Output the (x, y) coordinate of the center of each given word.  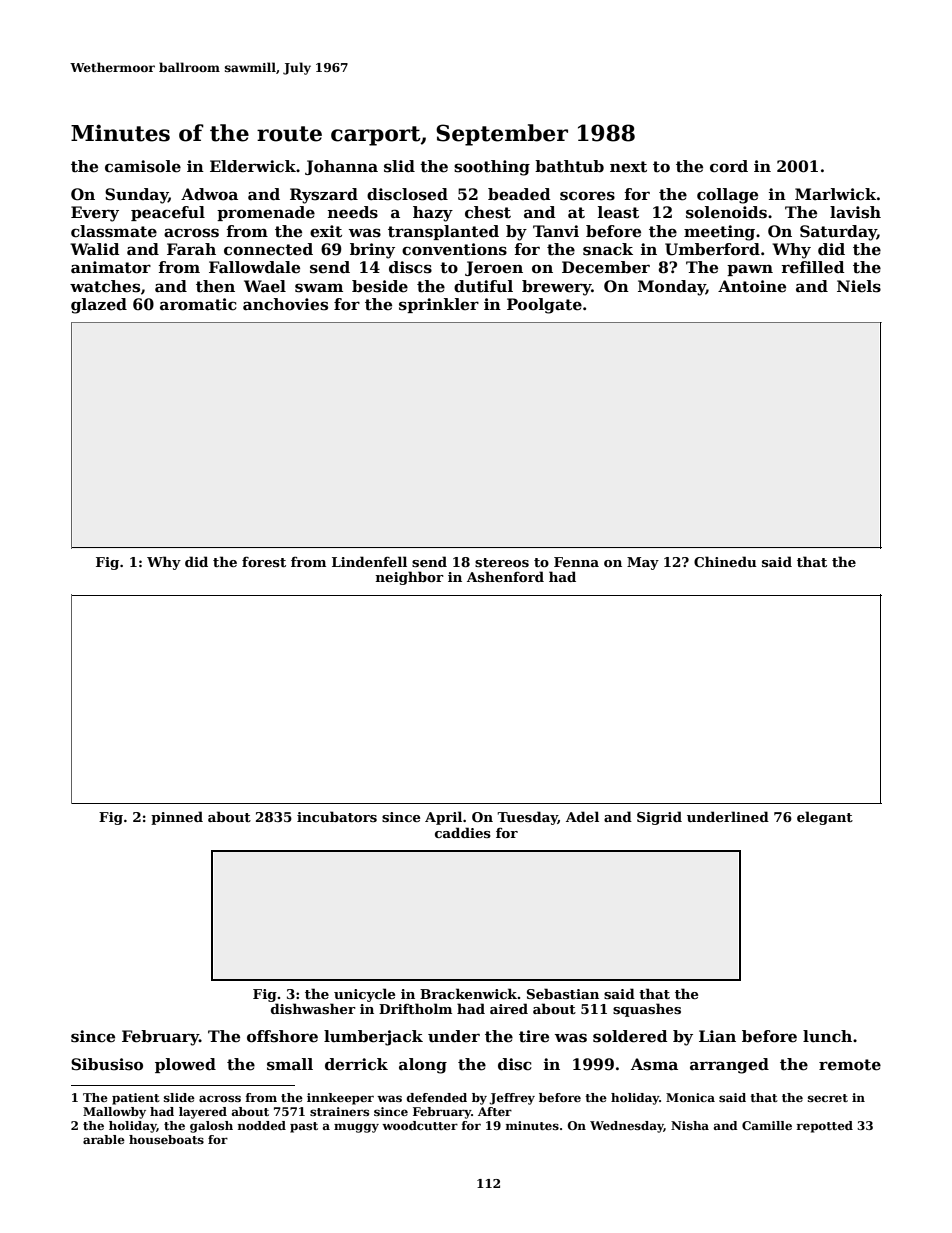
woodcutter (420, 1125)
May (643, 563)
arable (104, 1139)
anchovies (285, 304)
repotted (825, 1127)
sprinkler (439, 305)
